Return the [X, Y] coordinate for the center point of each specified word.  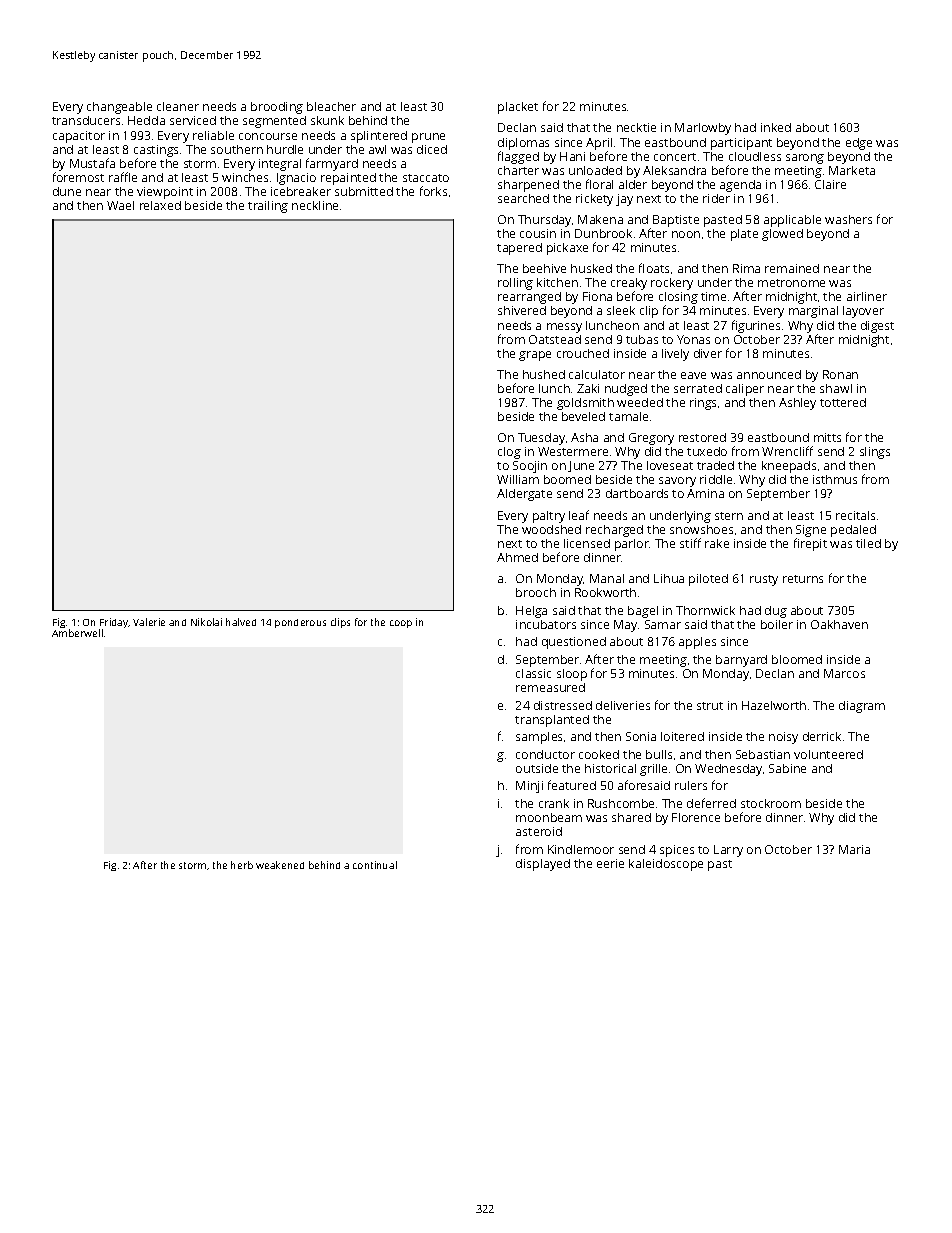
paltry [549, 517]
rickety [594, 200]
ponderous [300, 623]
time [713, 296]
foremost [78, 177]
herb [242, 865]
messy [564, 328]
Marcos [844, 673]
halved [241, 622]
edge [859, 144]
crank [554, 803]
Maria [854, 849]
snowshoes [701, 529]
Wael [120, 205]
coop [401, 624]
